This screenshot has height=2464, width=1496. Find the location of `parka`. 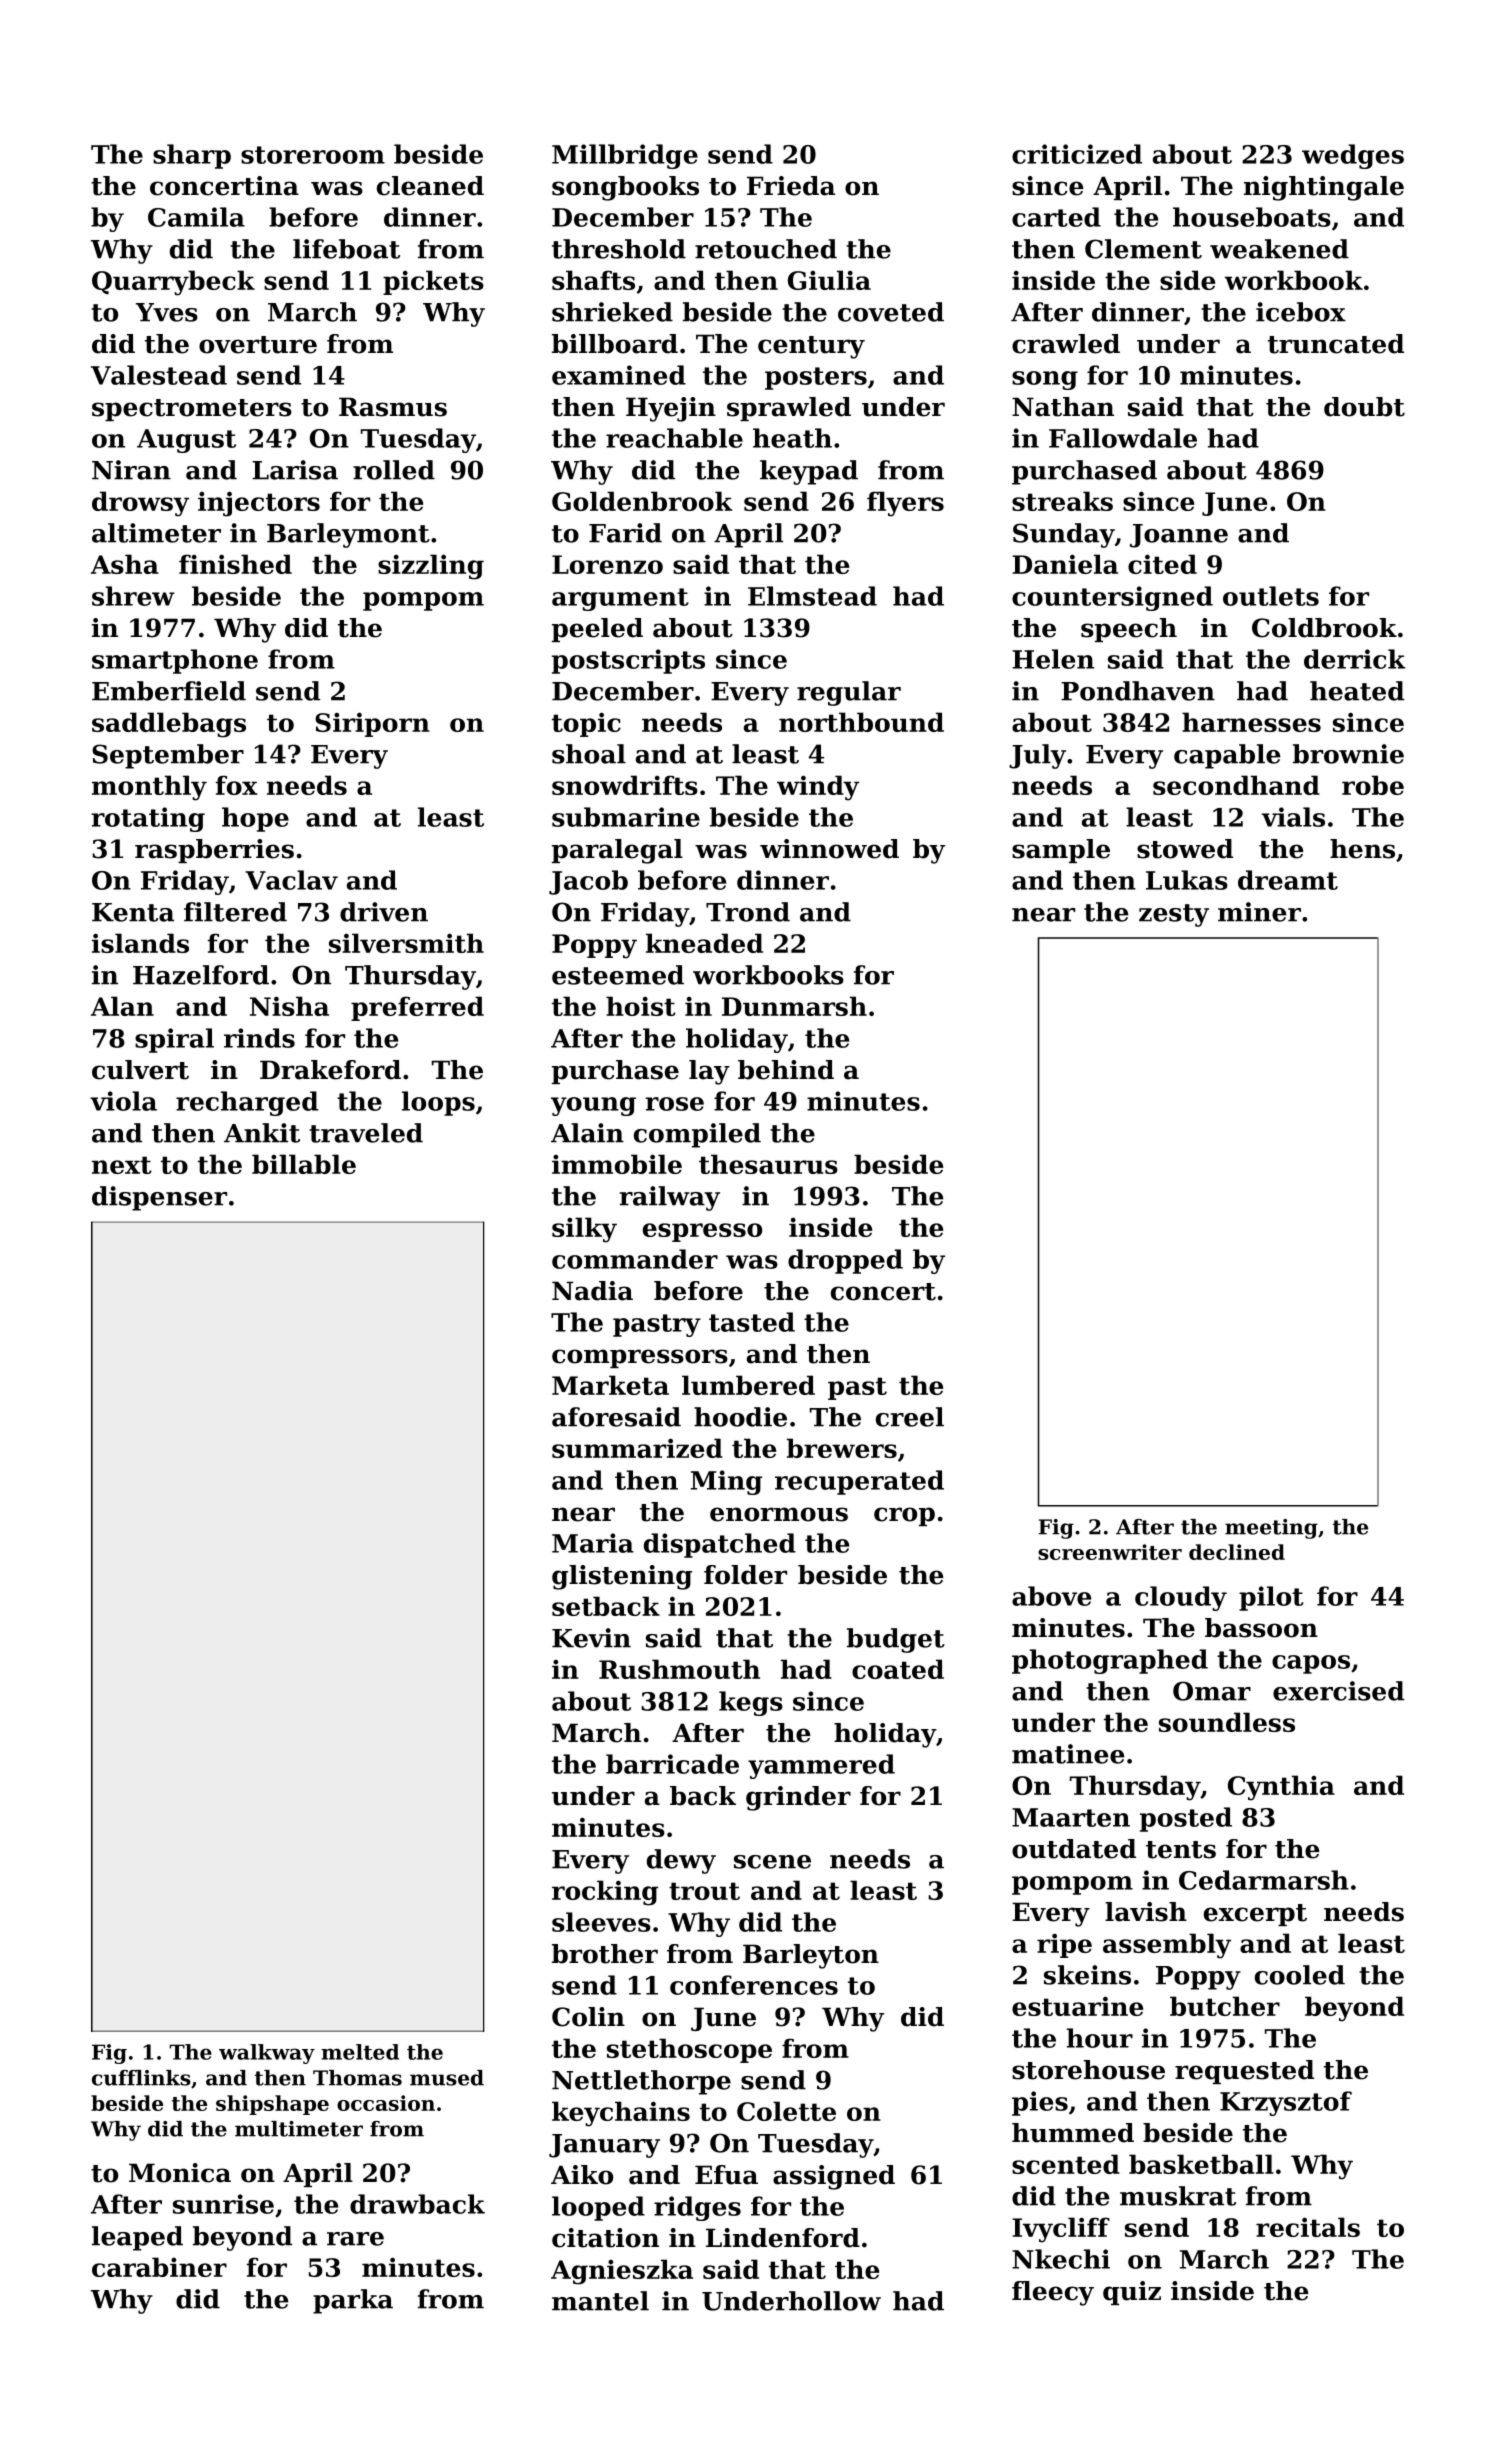

parka is located at coordinates (353, 2301).
